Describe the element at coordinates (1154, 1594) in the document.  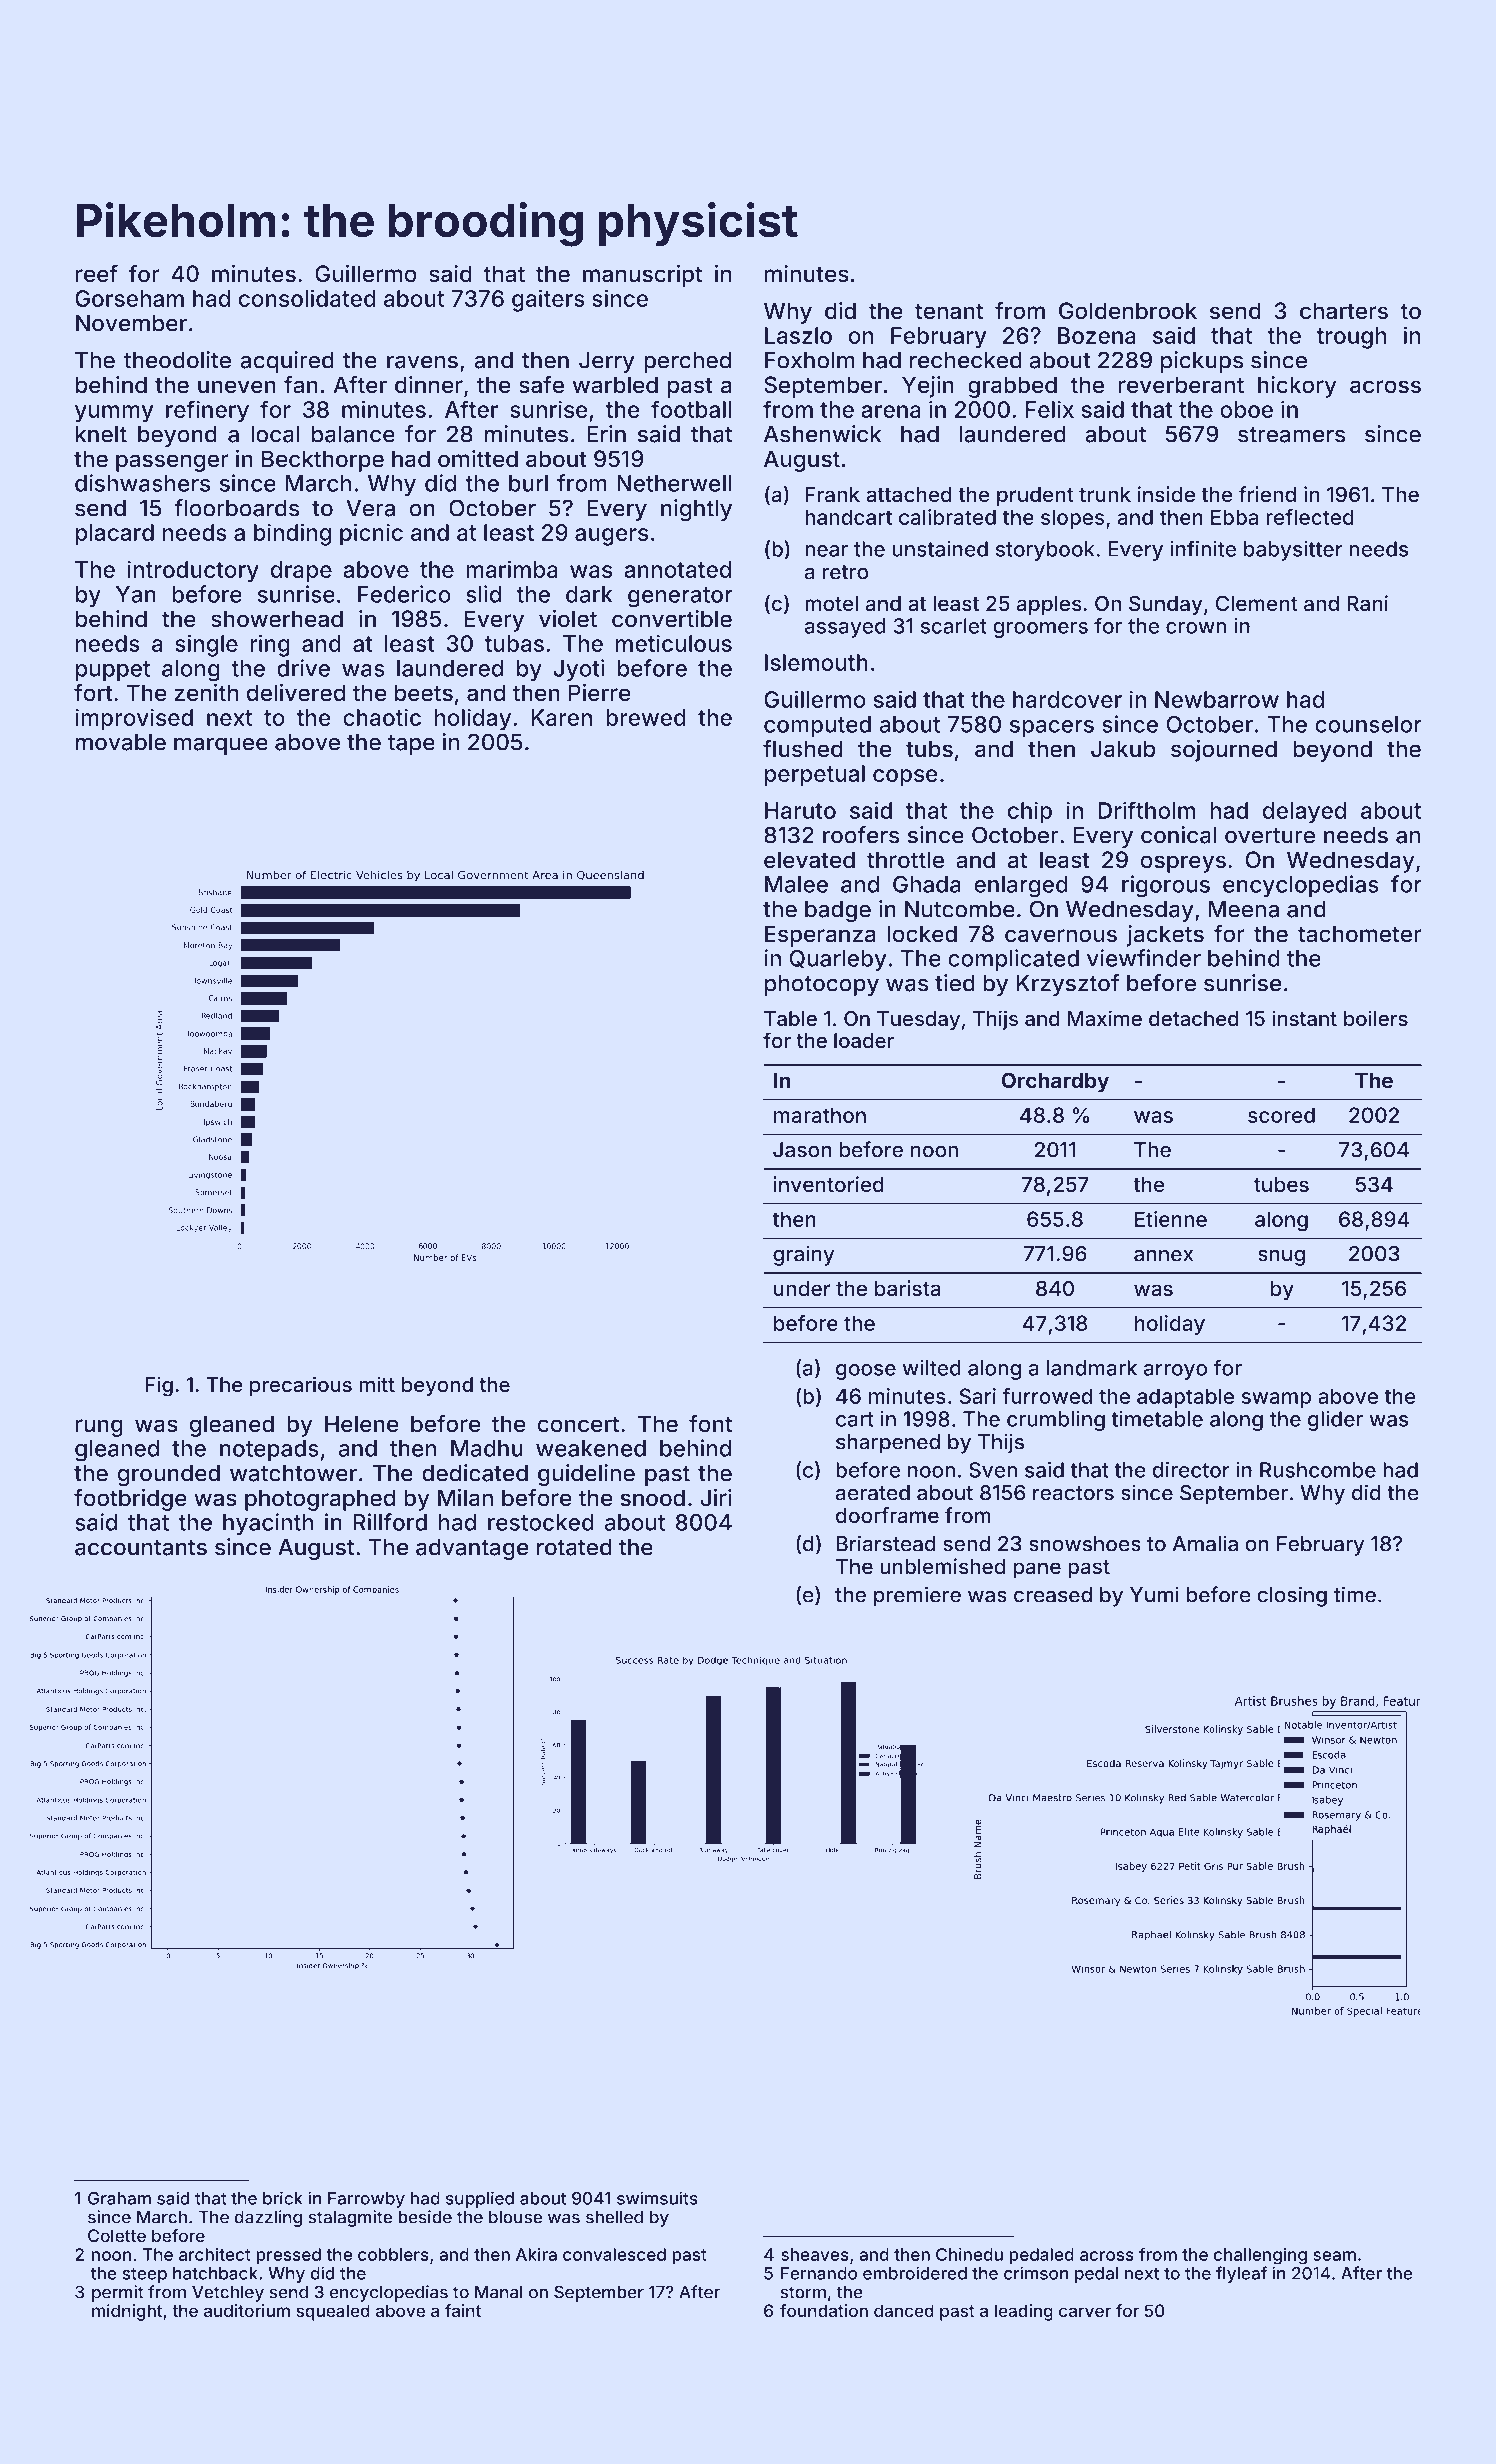
I see `Yumi` at that location.
